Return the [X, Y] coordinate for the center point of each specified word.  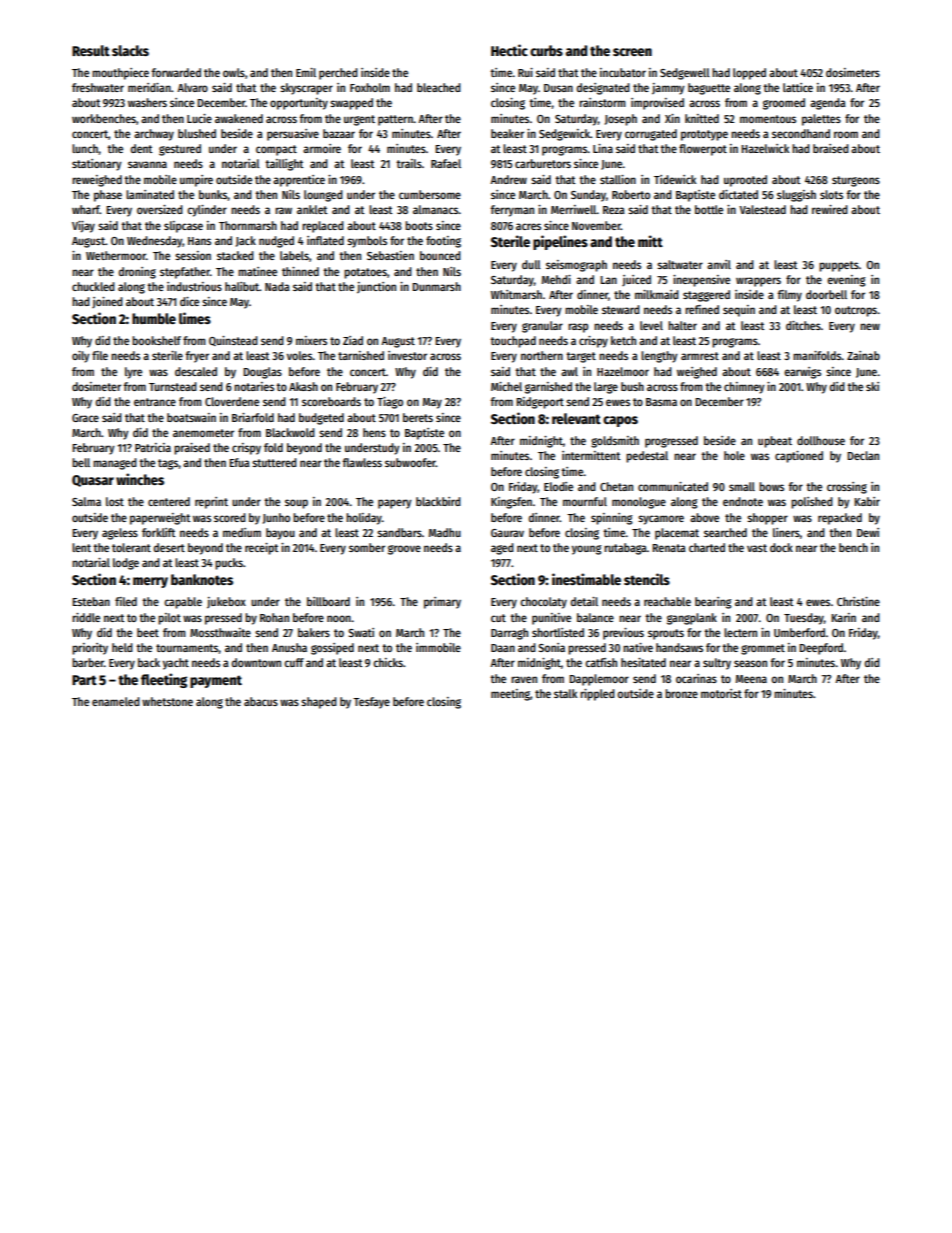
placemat [677, 534]
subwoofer [410, 462]
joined [107, 302]
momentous [768, 119]
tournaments [187, 649]
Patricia [153, 447]
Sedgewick [564, 135]
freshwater [98, 87]
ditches [803, 325]
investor [407, 355]
